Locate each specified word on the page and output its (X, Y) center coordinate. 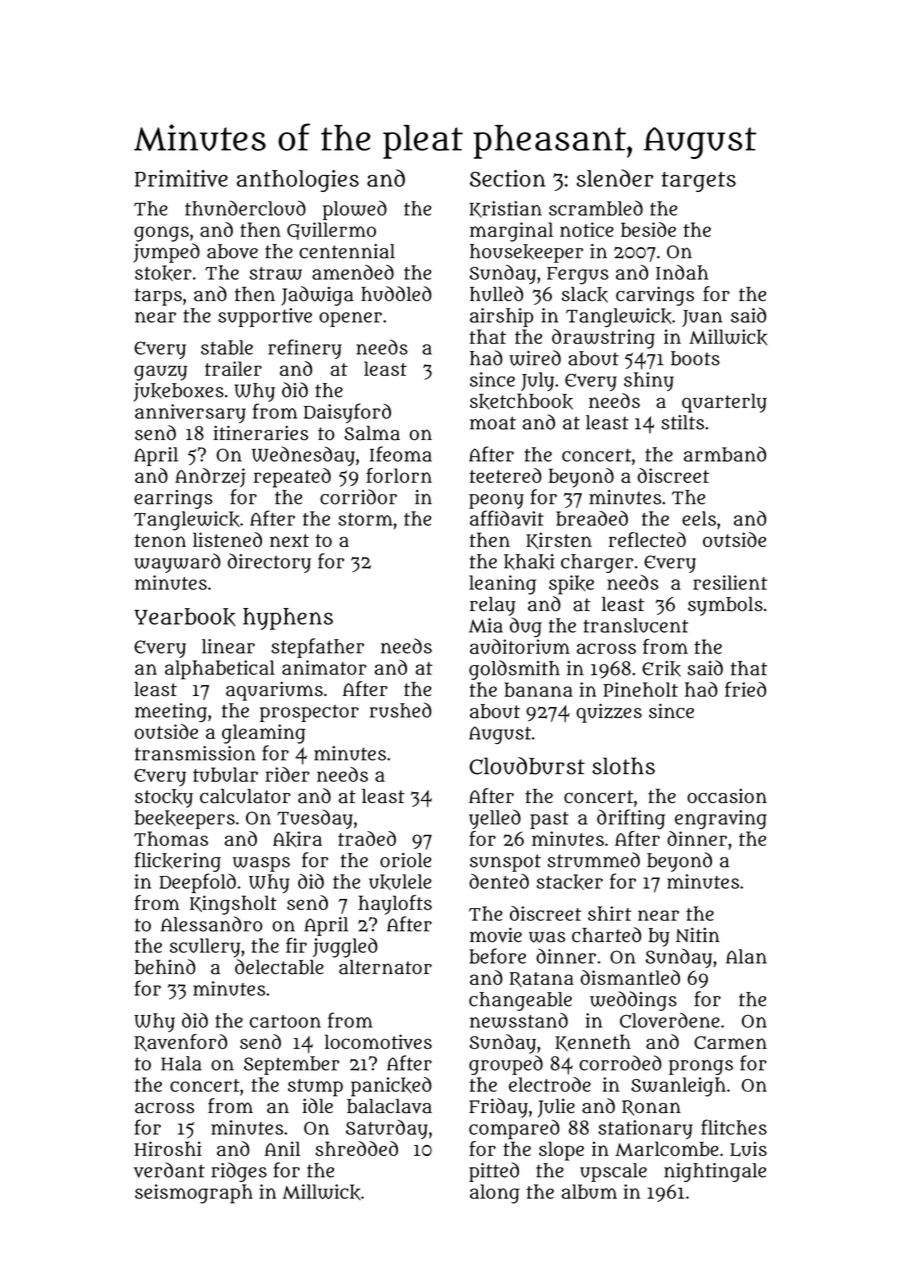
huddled (396, 294)
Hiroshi (168, 1148)
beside (648, 229)
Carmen (730, 1042)
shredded (356, 1148)
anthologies (298, 181)
